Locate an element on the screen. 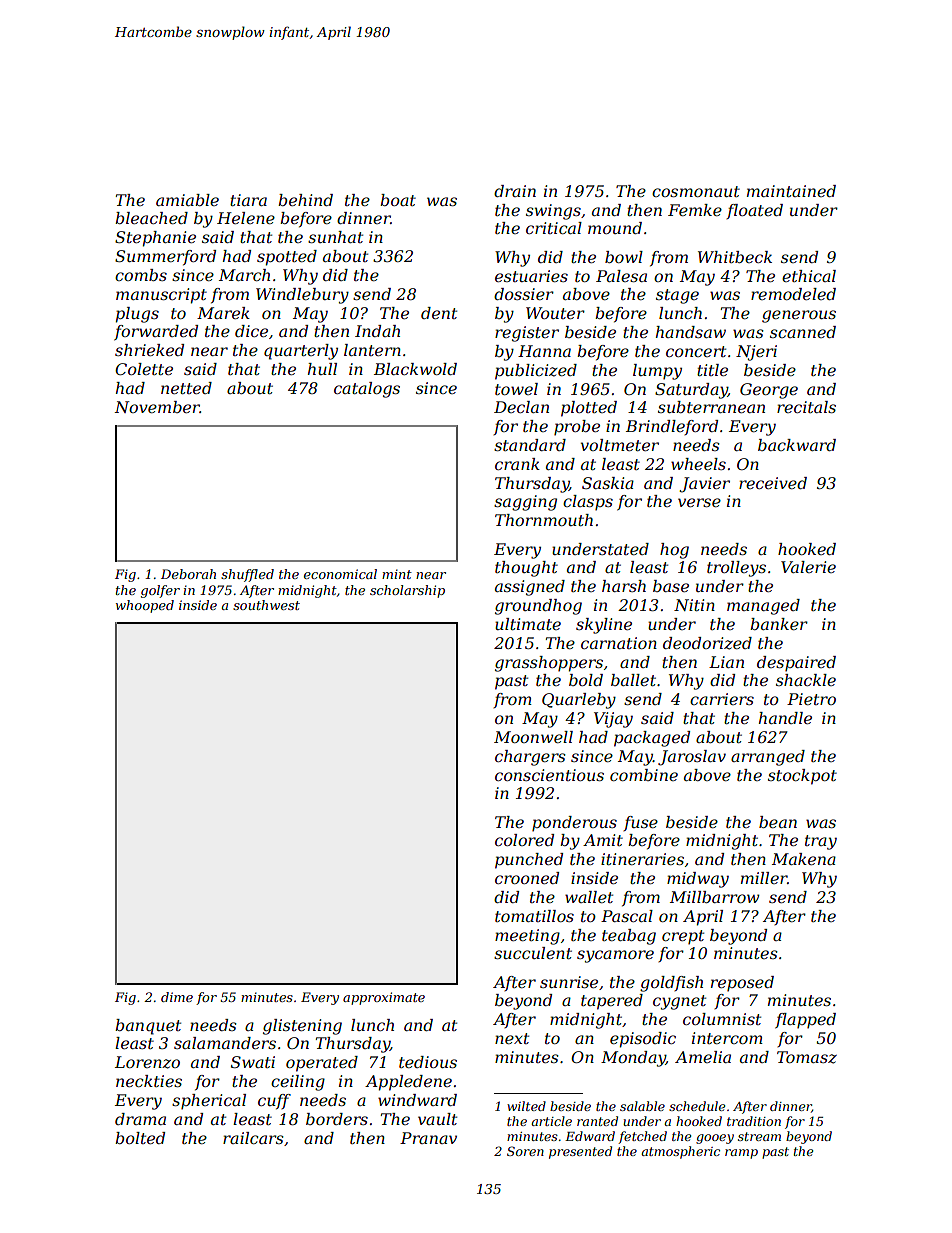 Image resolution: width=952 pixels, height=1233 pixels. standard is located at coordinates (530, 445).
